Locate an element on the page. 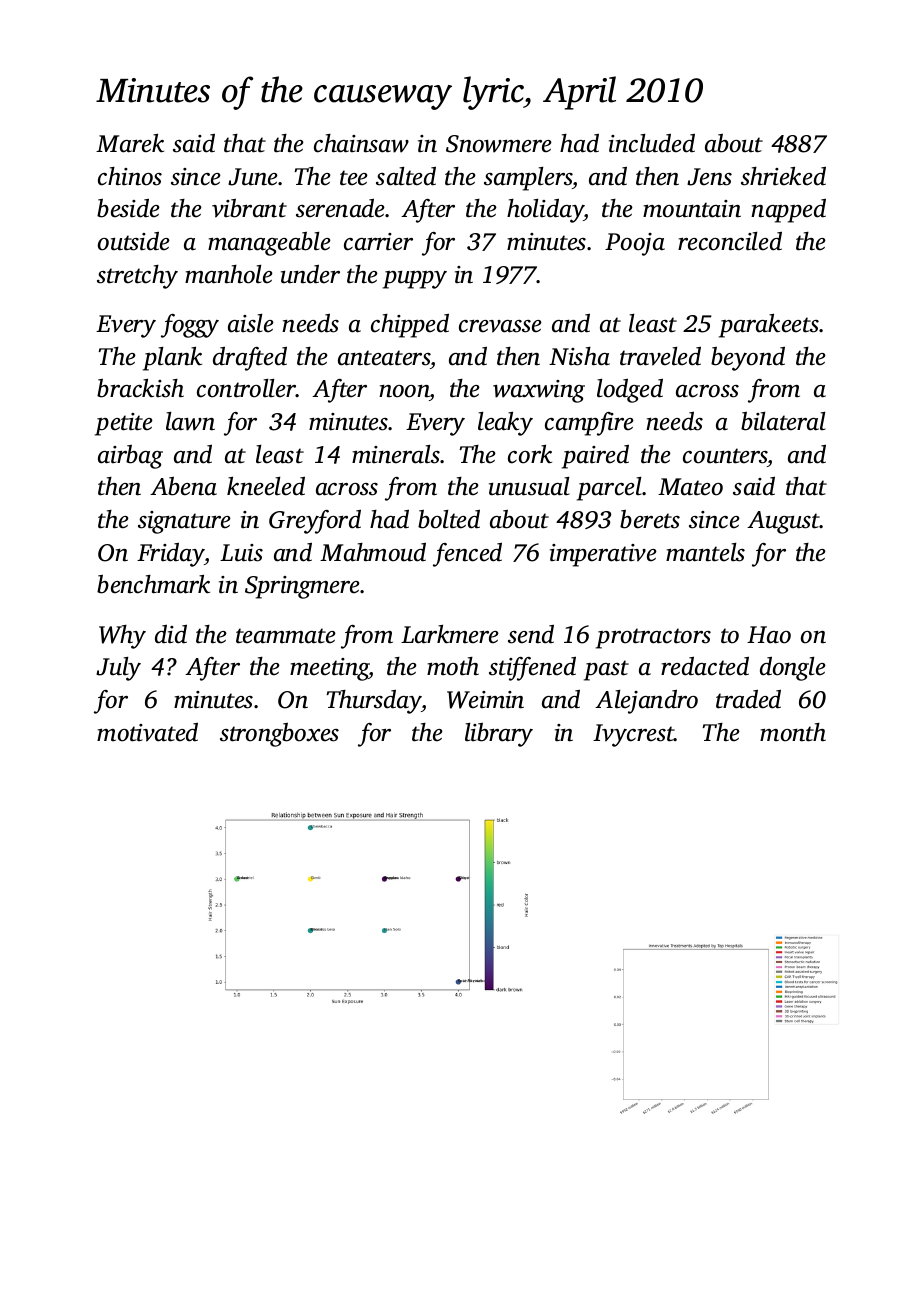 The width and height of the page is (924, 1311). Larkmere is located at coordinates (450, 634).
